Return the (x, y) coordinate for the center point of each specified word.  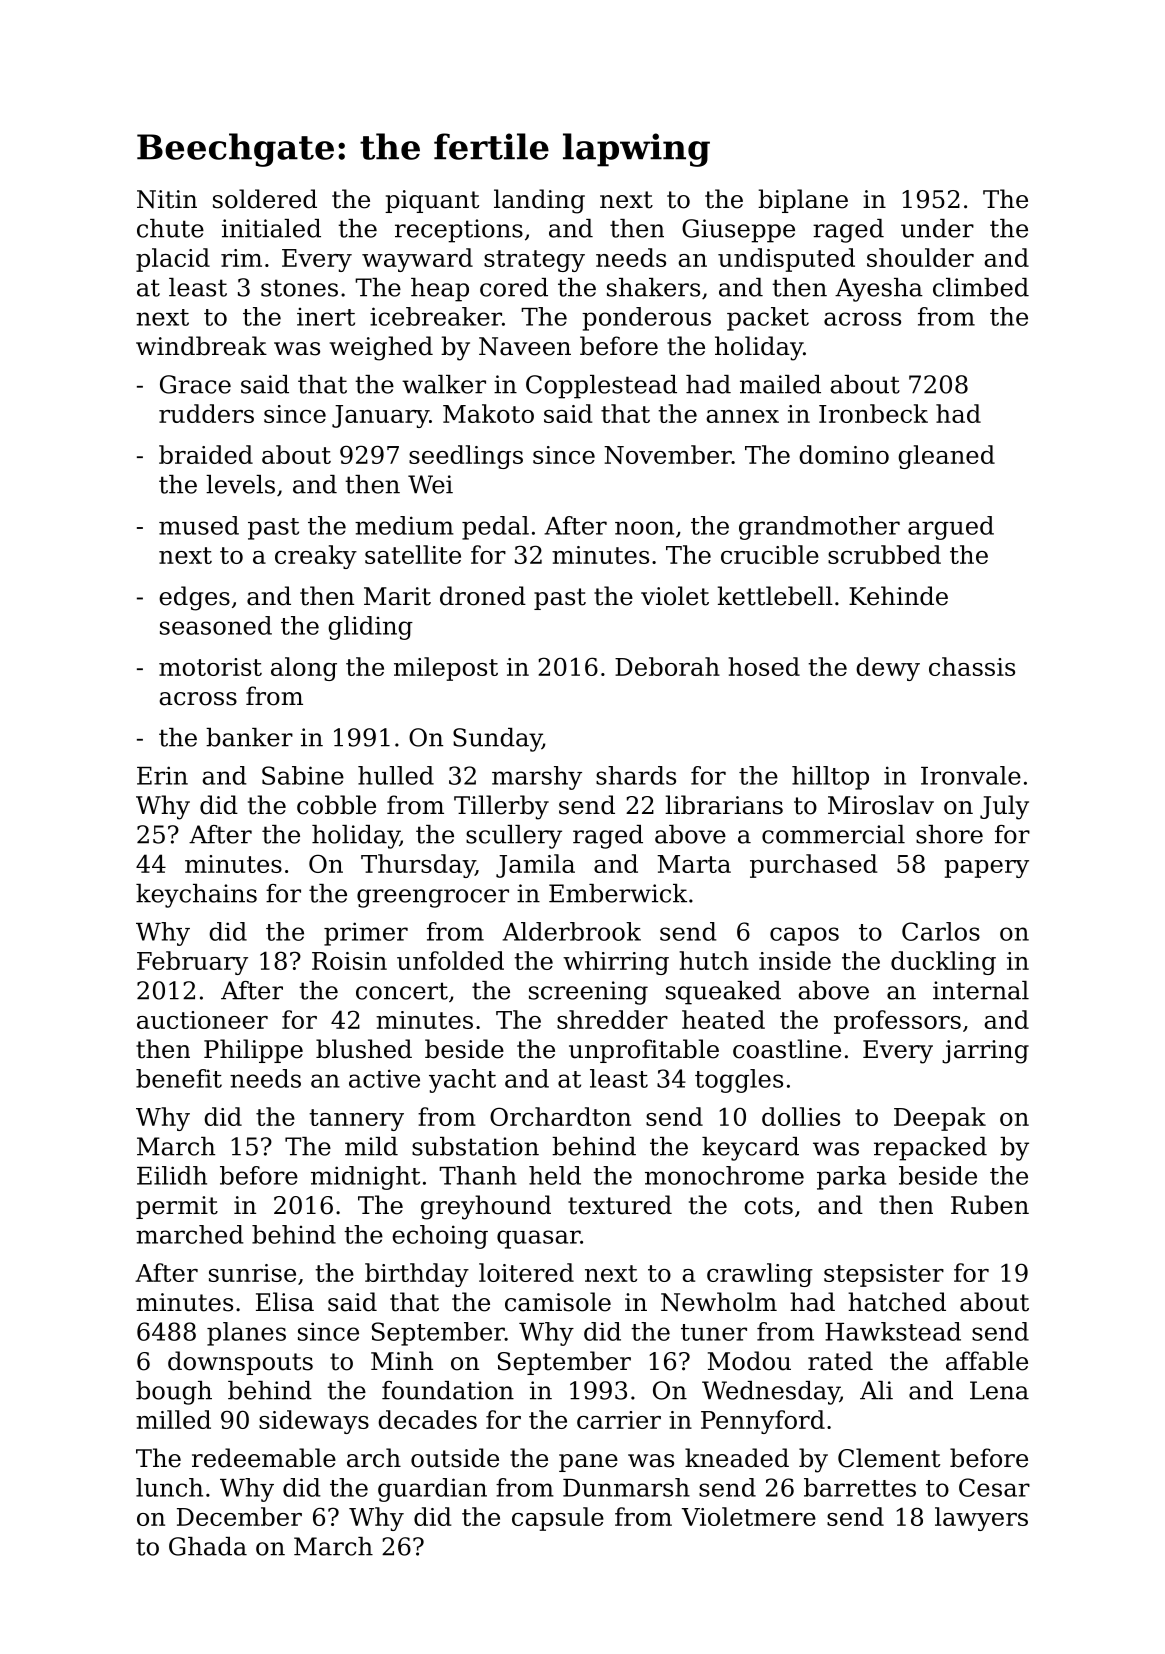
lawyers (981, 1519)
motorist (210, 667)
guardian (432, 1490)
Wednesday (771, 1393)
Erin (162, 775)
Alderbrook (571, 931)
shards (636, 775)
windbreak (201, 346)
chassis (972, 666)
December (239, 1516)
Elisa (285, 1302)
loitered (526, 1272)
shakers (653, 287)
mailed (780, 384)
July (1004, 807)
